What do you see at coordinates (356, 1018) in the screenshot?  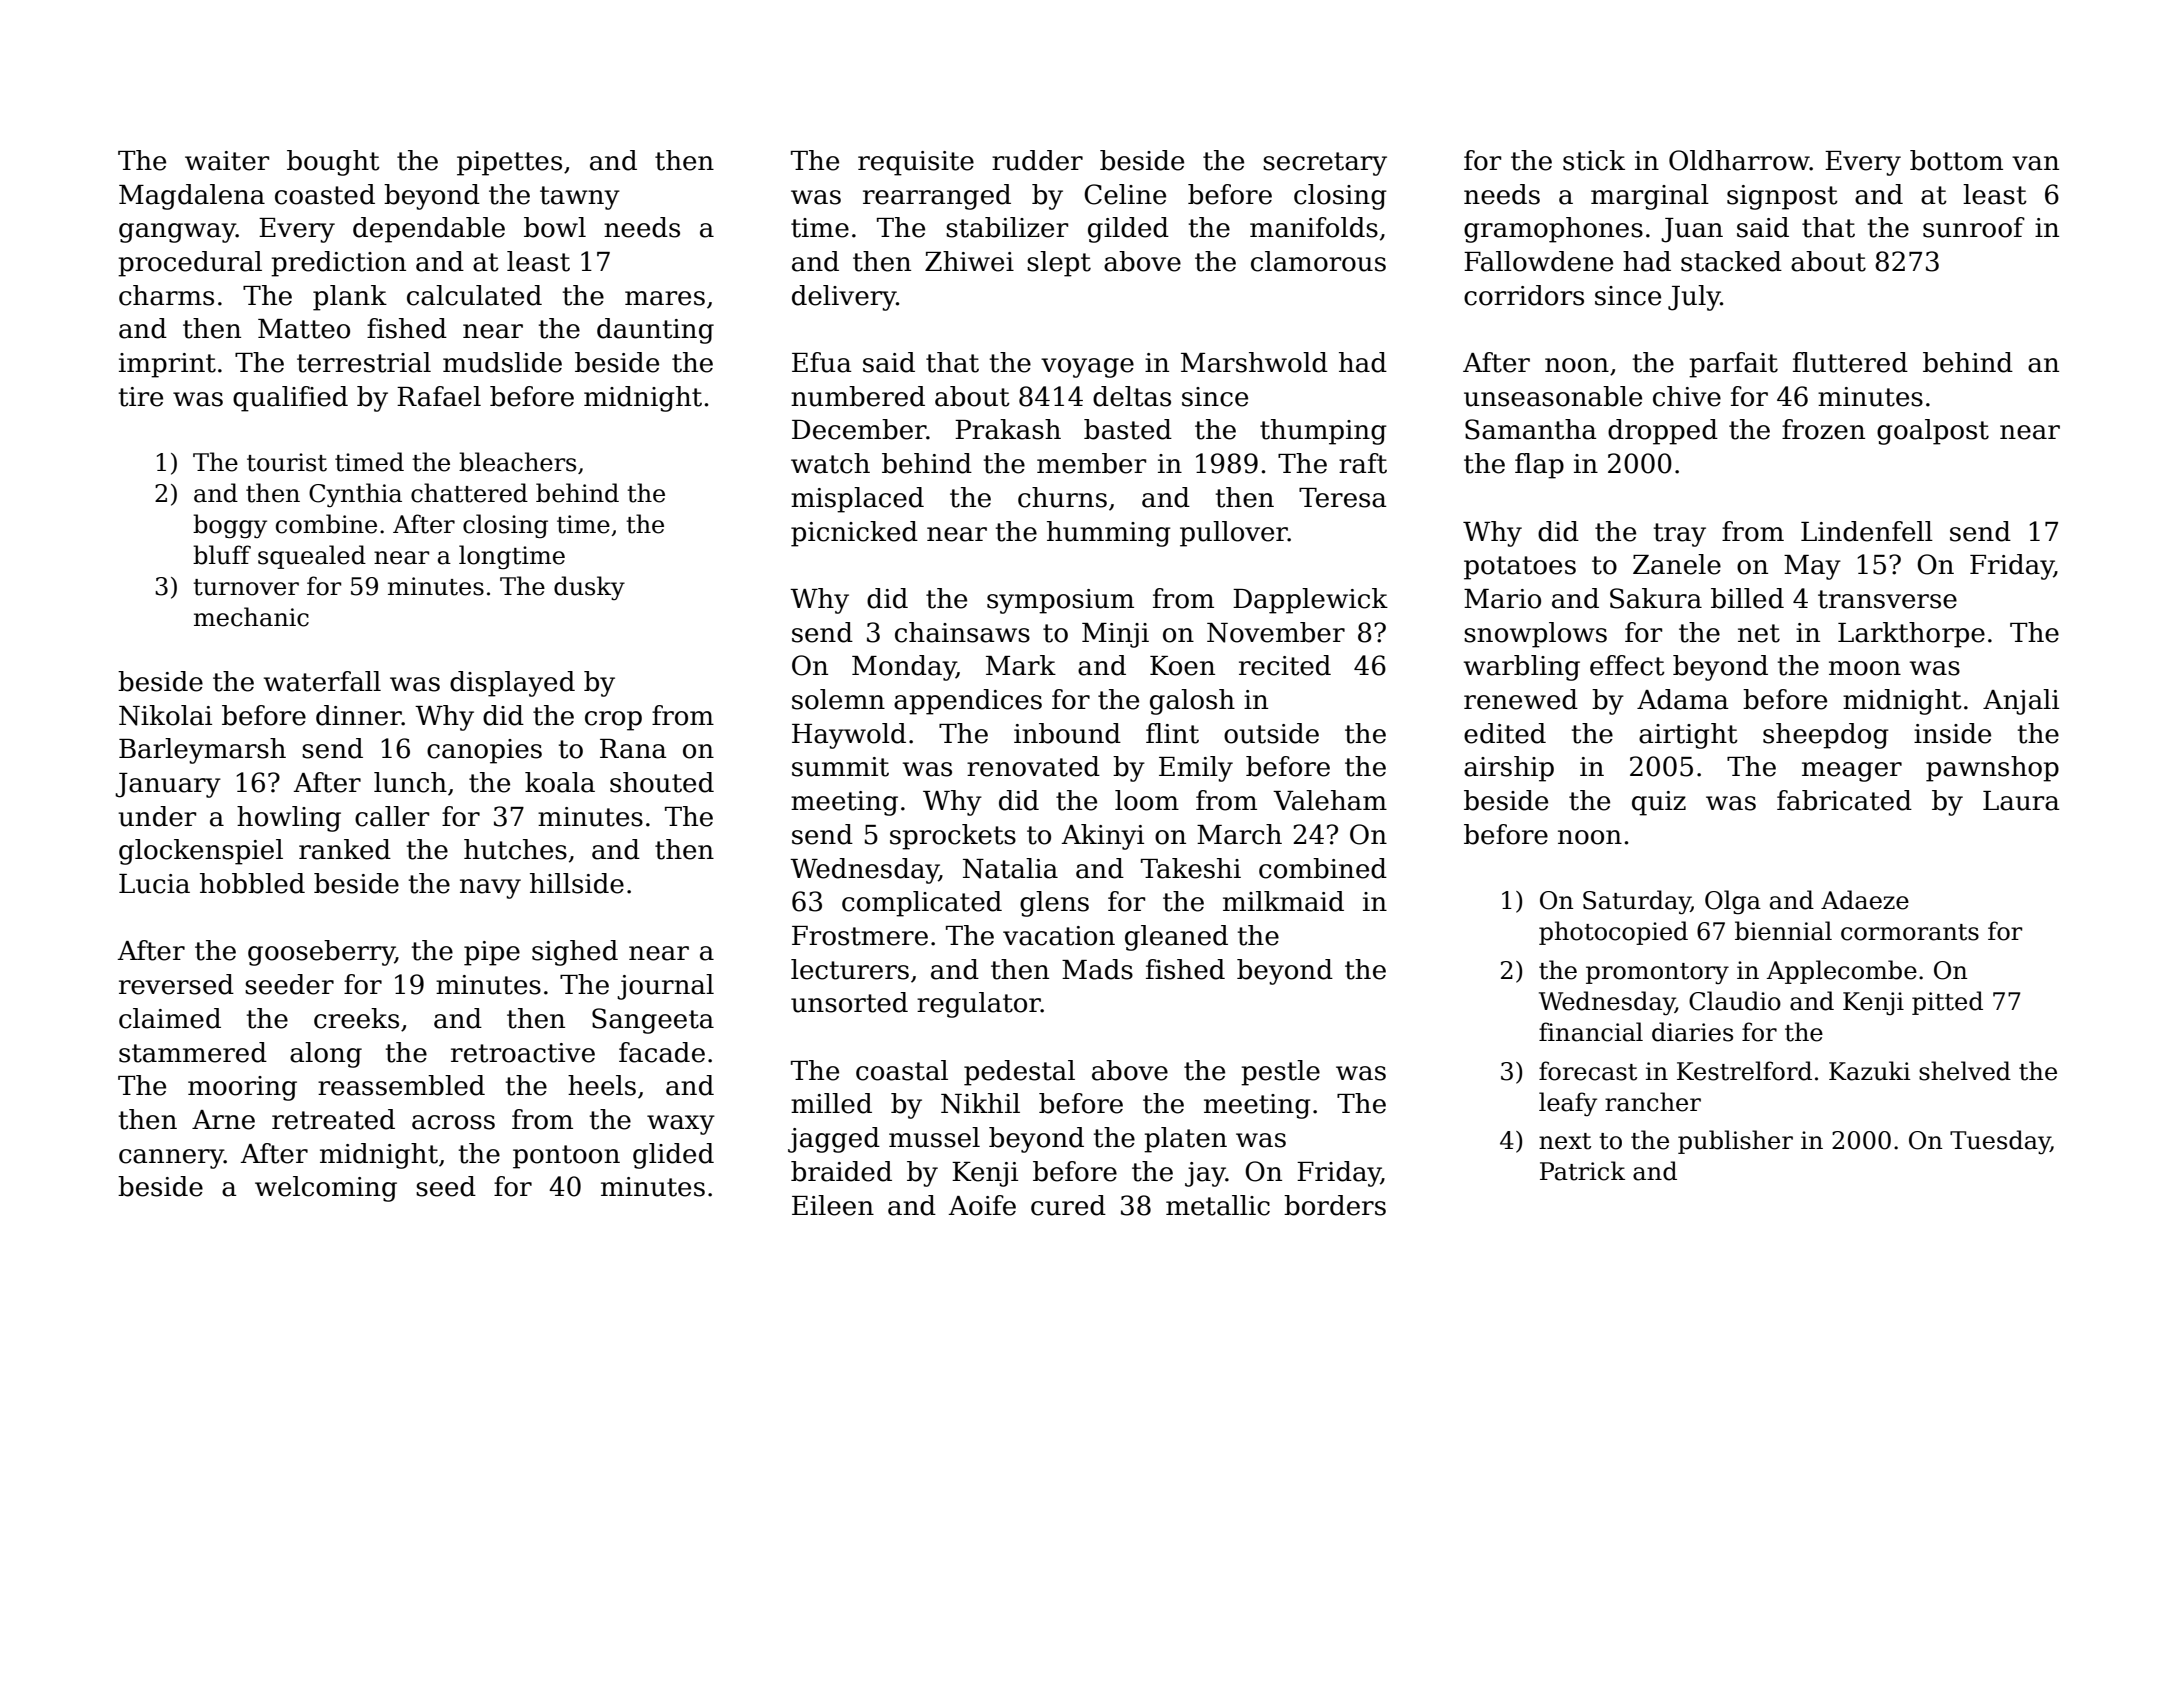 I see `creeks` at bounding box center [356, 1018].
